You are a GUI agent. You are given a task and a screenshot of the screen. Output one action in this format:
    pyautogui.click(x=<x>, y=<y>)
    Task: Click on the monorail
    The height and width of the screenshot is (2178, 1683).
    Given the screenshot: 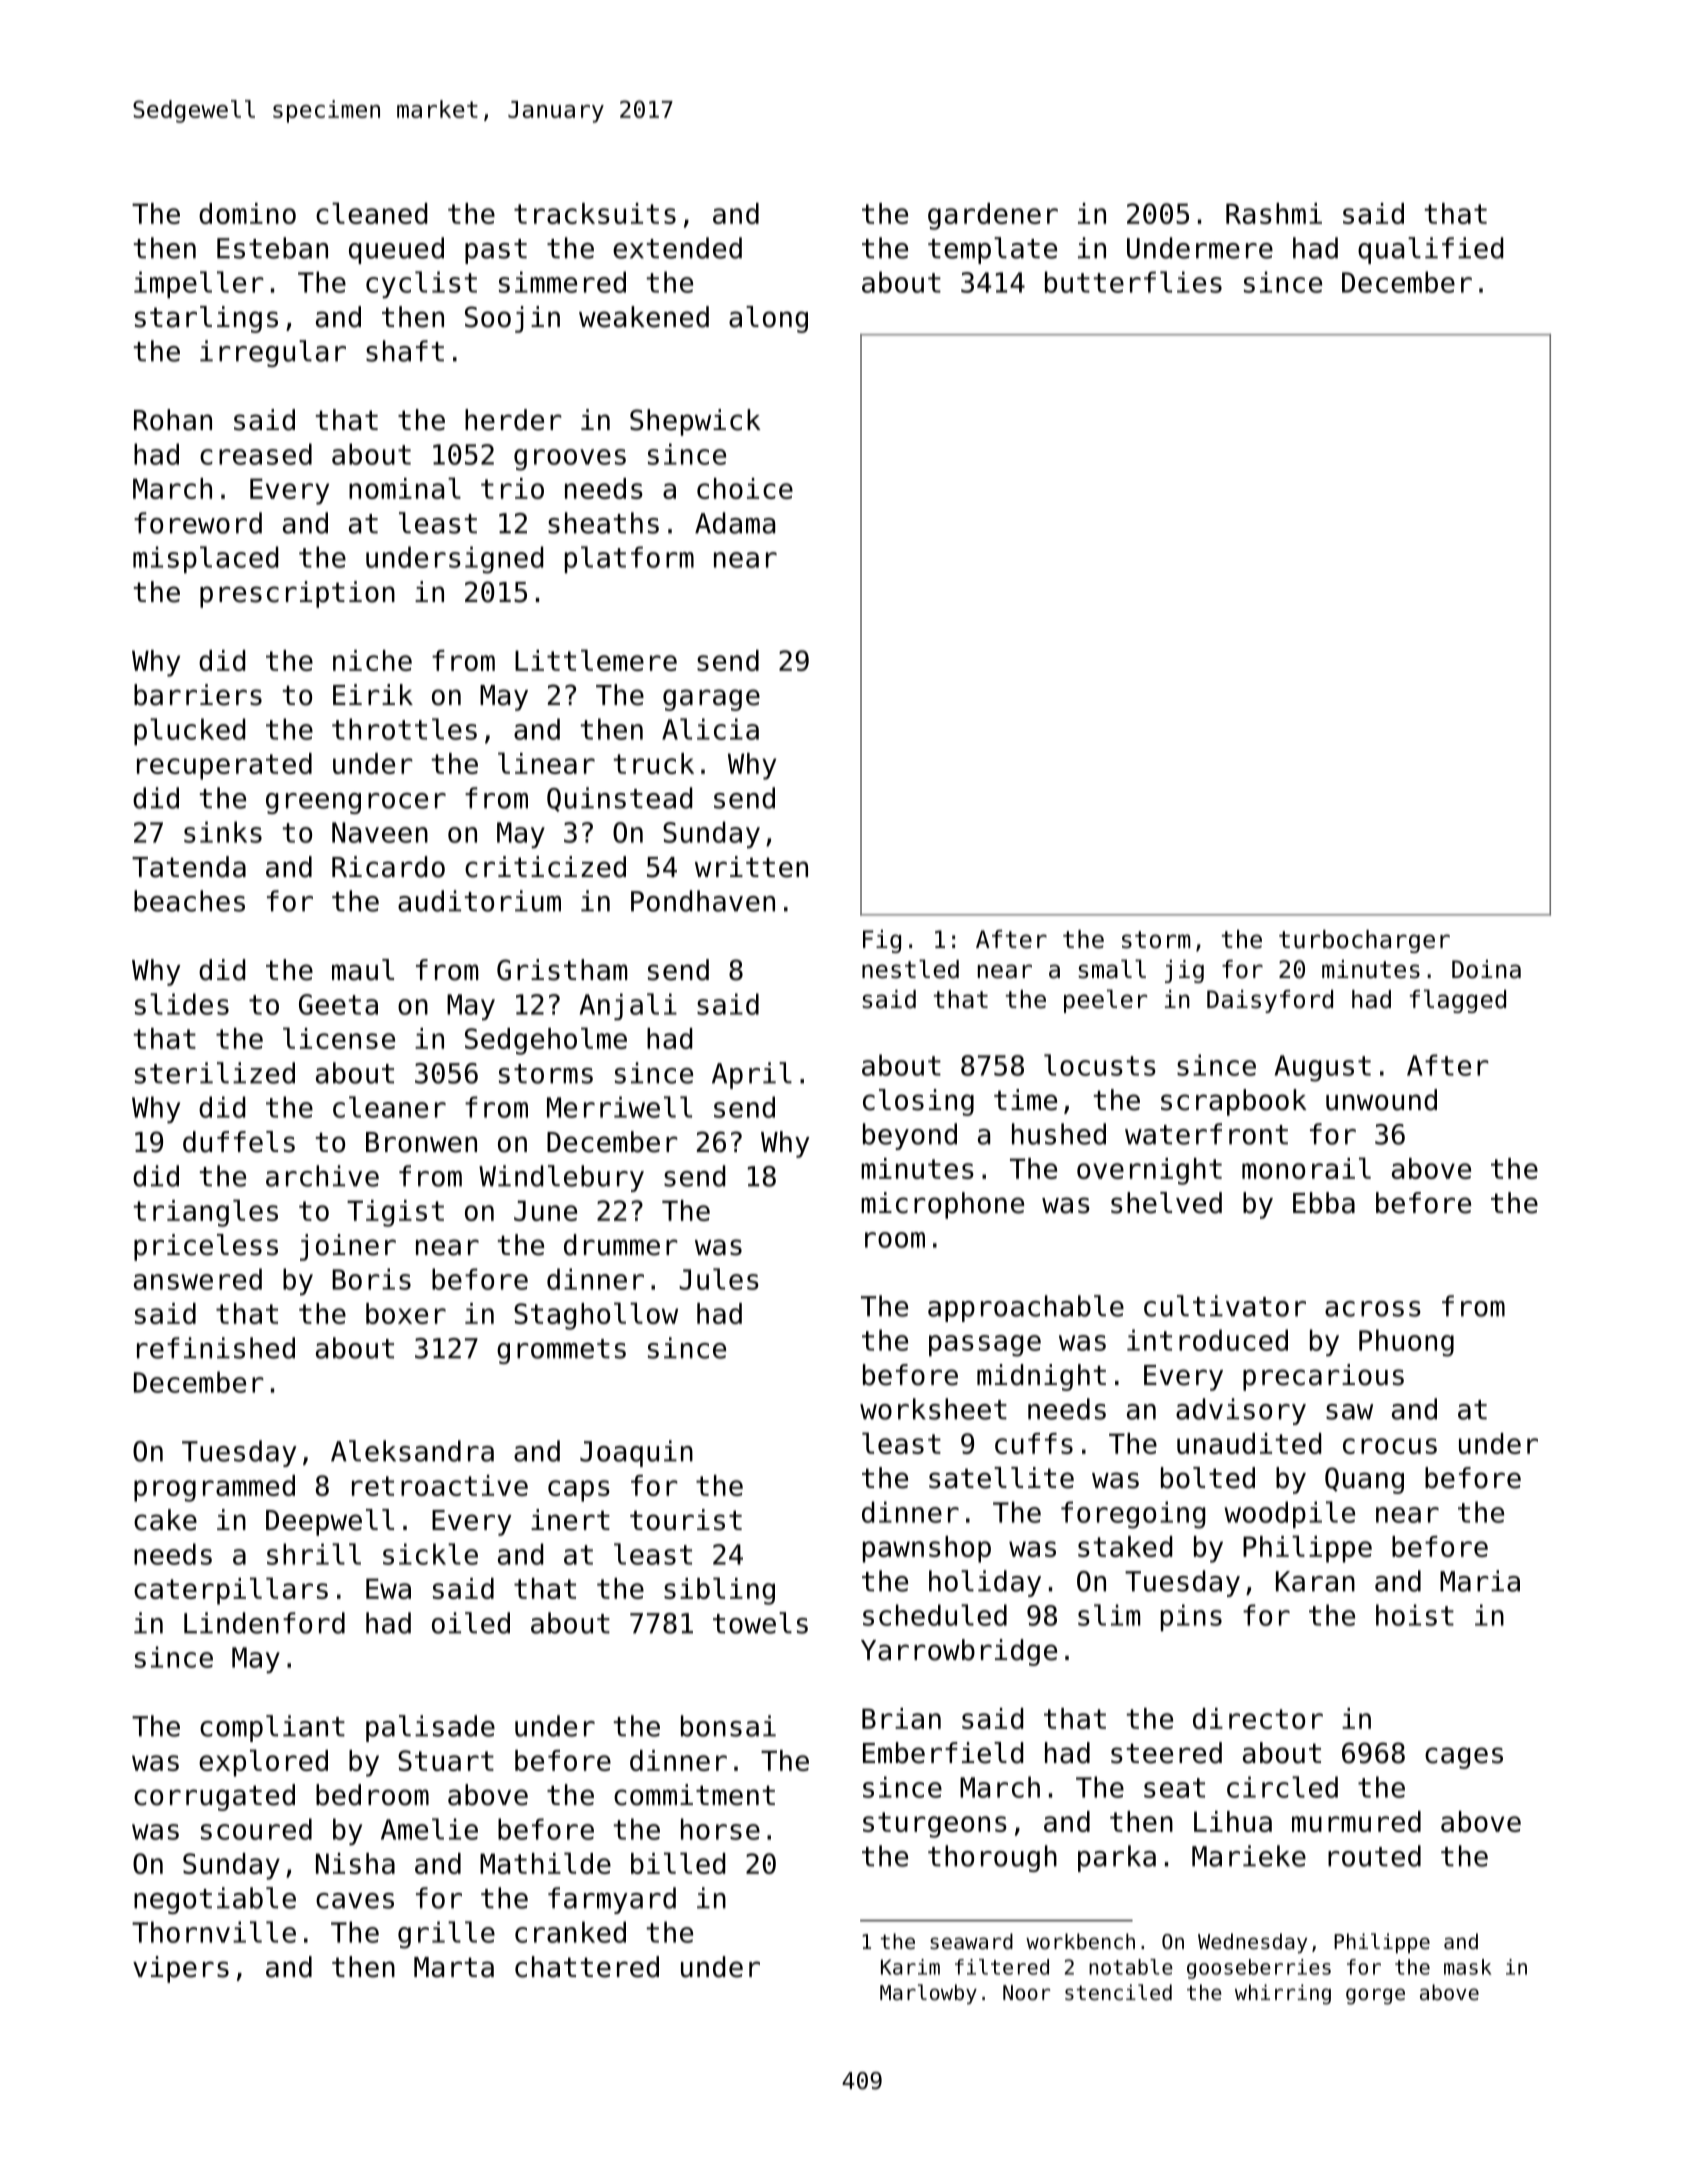 What is the action you would take?
    pyautogui.click(x=1306, y=1168)
